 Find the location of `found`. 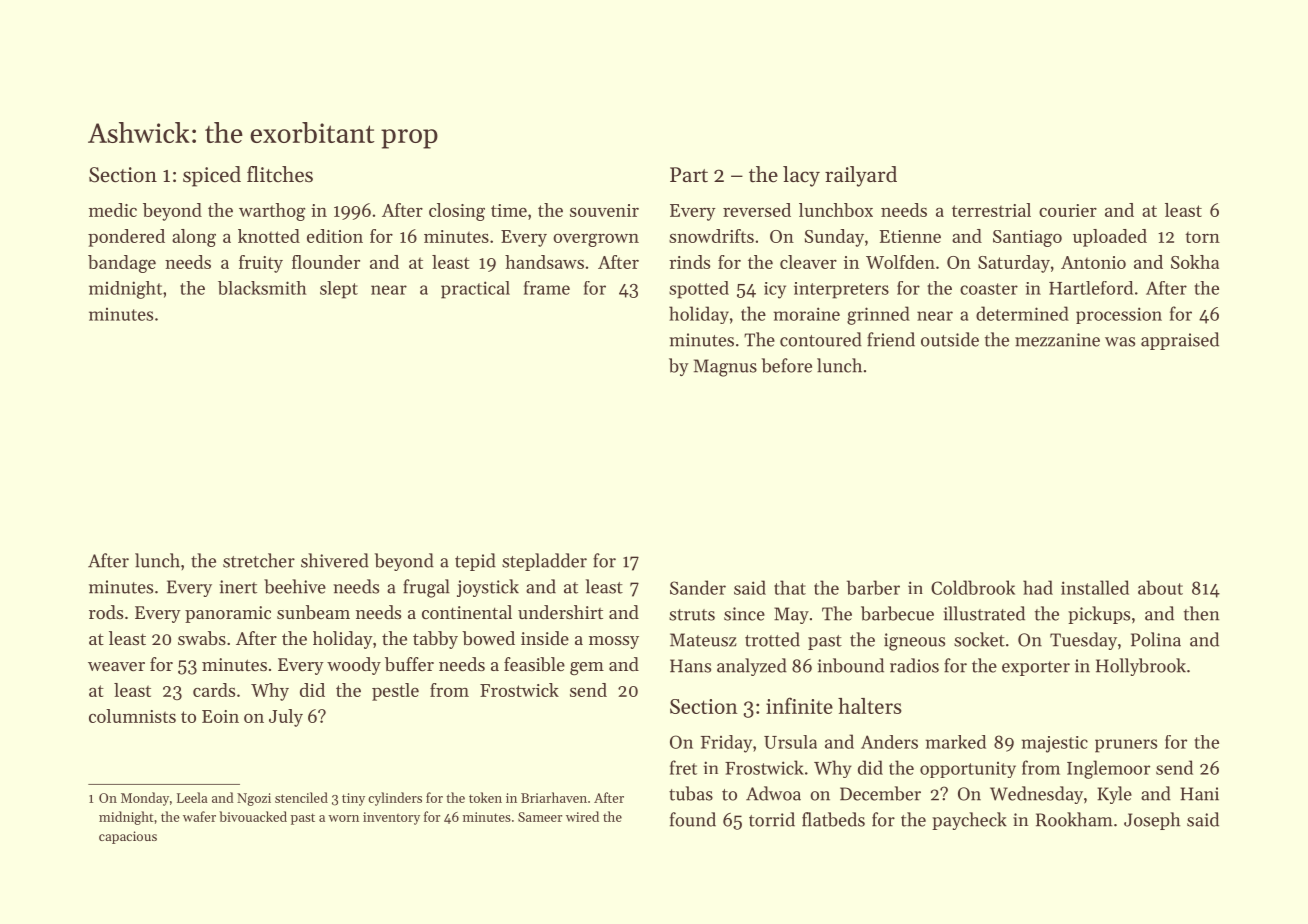

found is located at coordinates (693, 819).
